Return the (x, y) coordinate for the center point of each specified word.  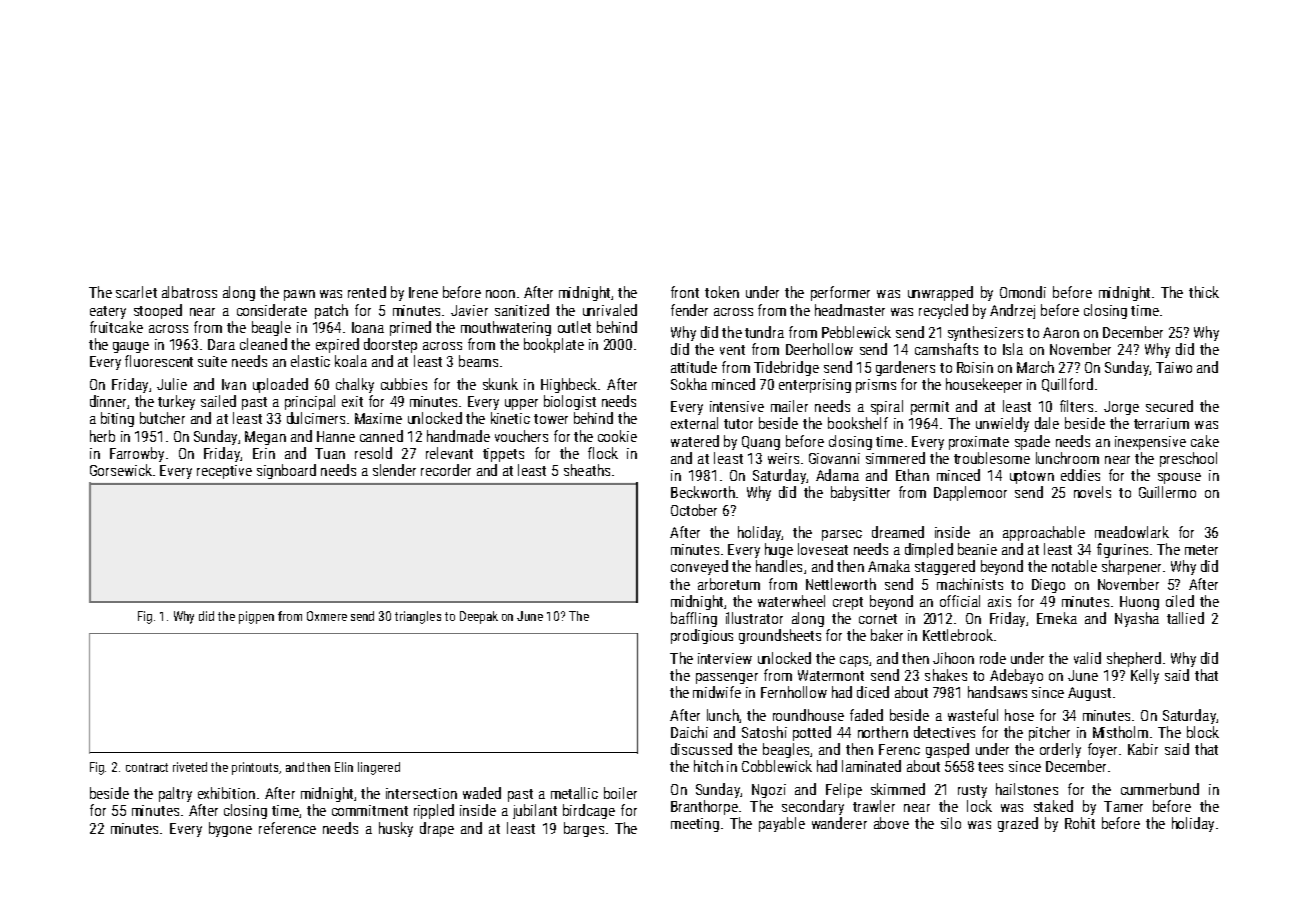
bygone (230, 829)
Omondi (1023, 292)
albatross (189, 292)
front (685, 292)
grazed (1018, 824)
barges (584, 829)
